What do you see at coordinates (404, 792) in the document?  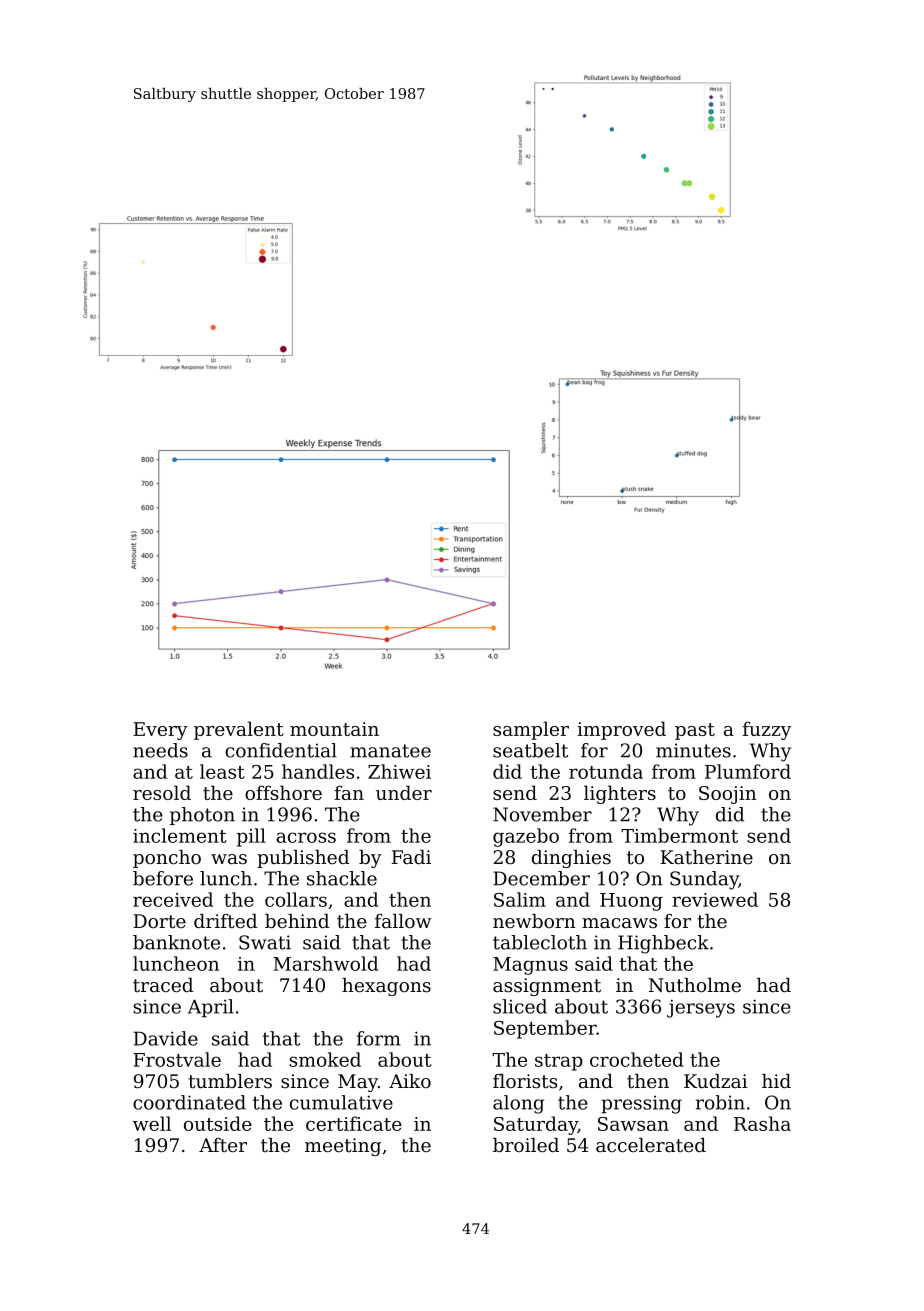 I see `under` at bounding box center [404, 792].
